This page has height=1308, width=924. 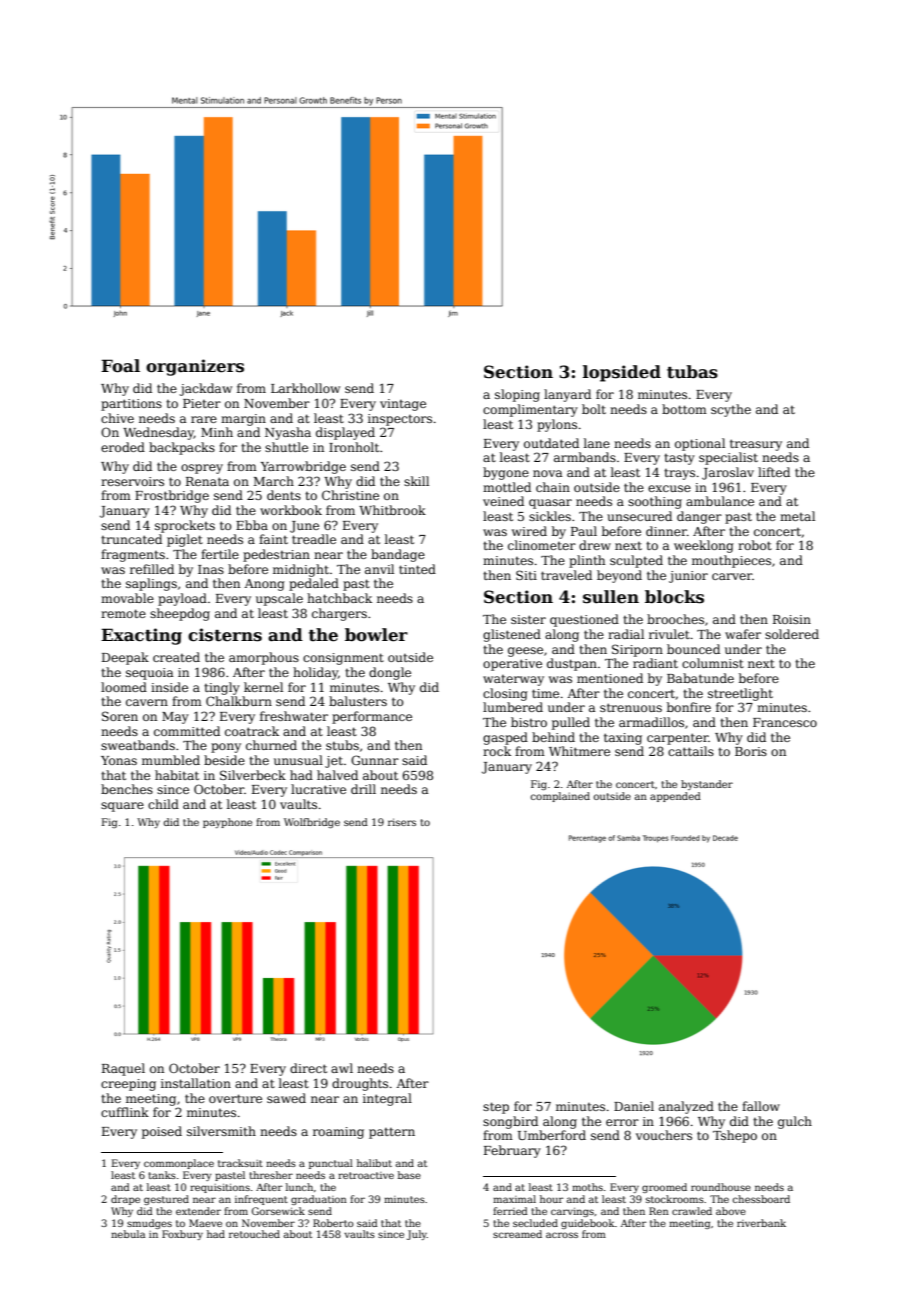 What do you see at coordinates (363, 789) in the page?
I see `drill` at bounding box center [363, 789].
